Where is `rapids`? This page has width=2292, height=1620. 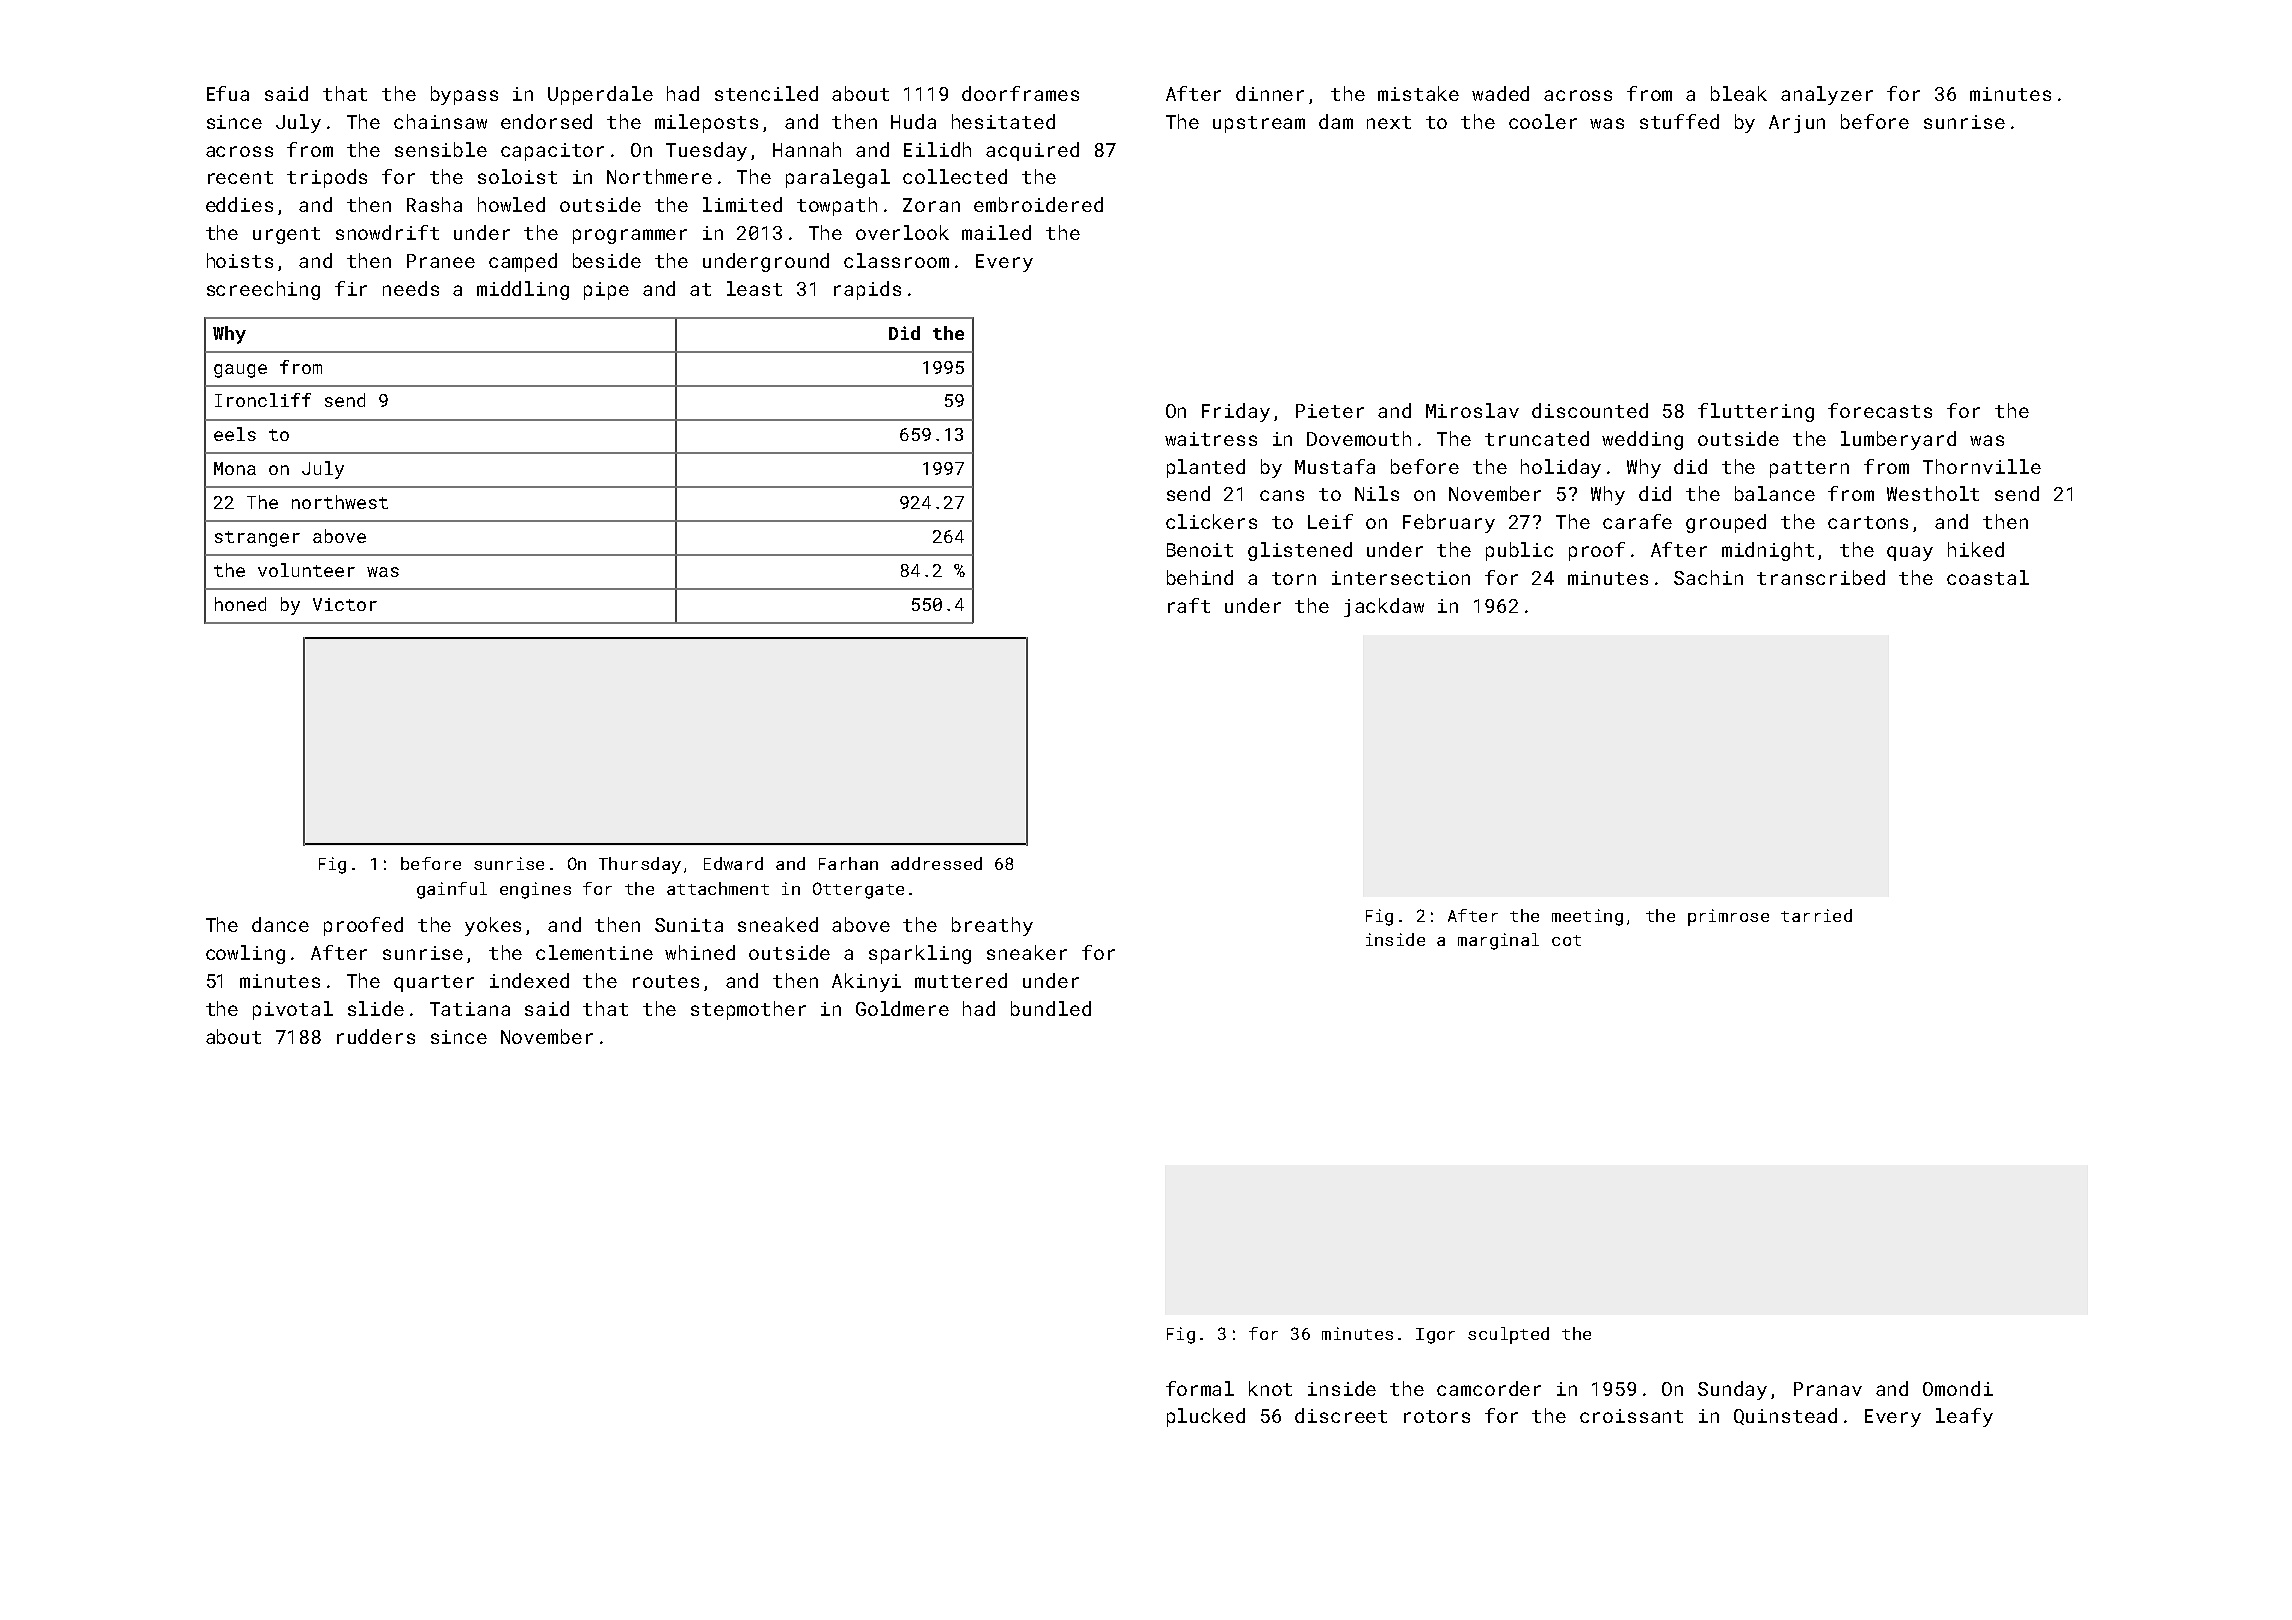
rapids is located at coordinates (867, 290).
